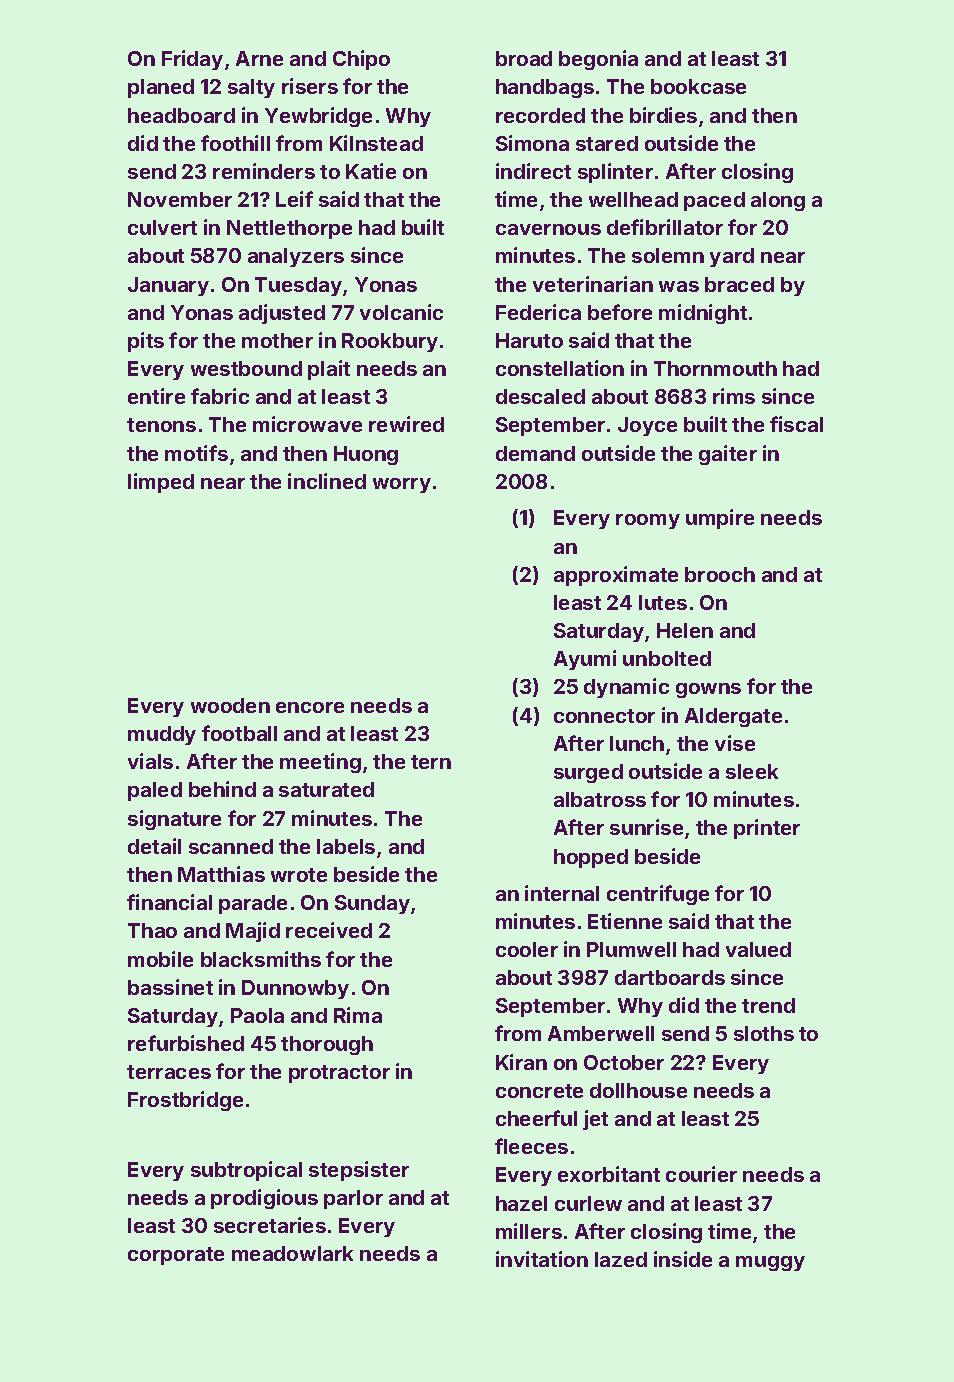 The image size is (954, 1382). What do you see at coordinates (758, 949) in the image?
I see `valued` at bounding box center [758, 949].
